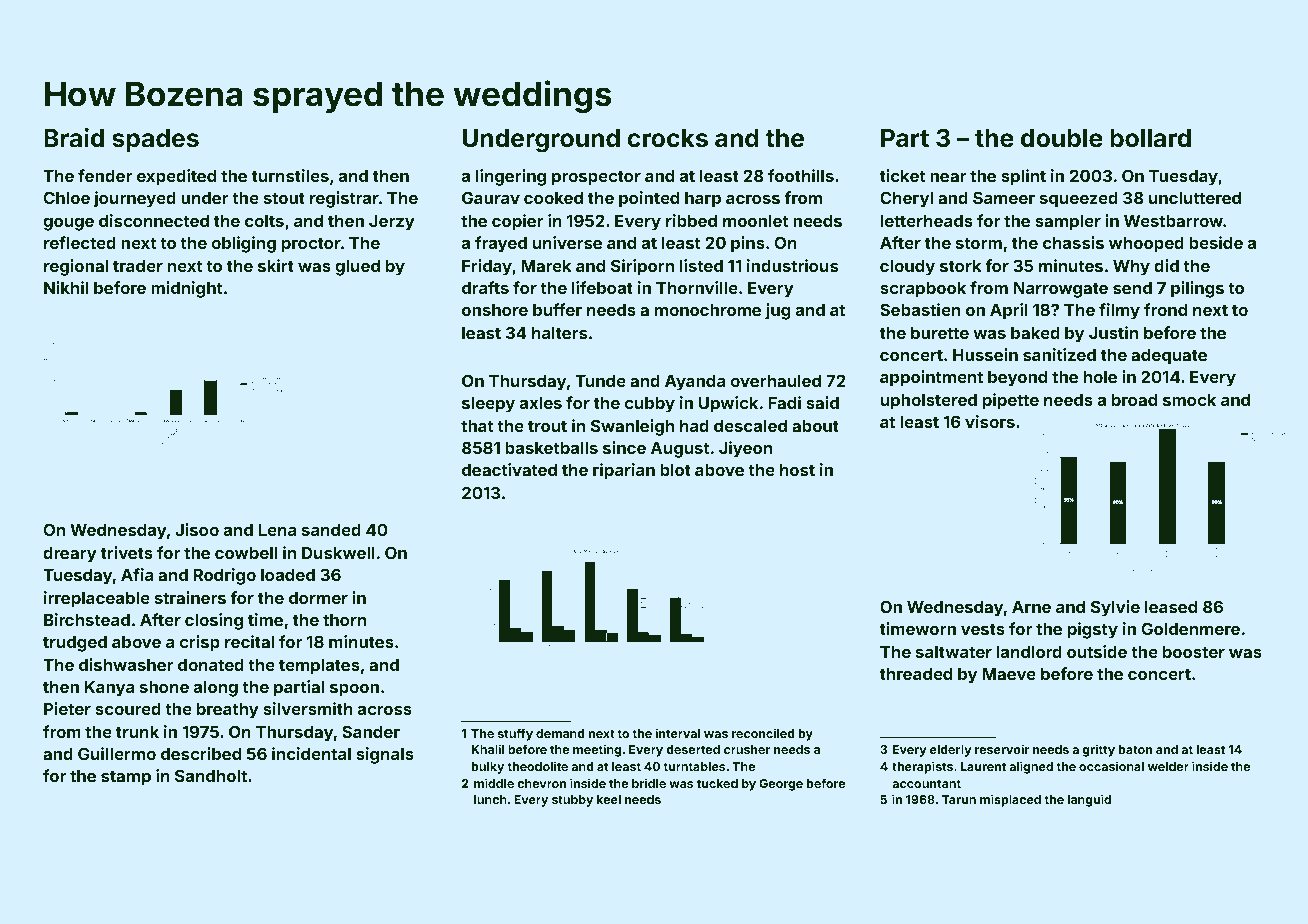 This screenshot has width=1308, height=924. I want to click on sleepy, so click(488, 405).
